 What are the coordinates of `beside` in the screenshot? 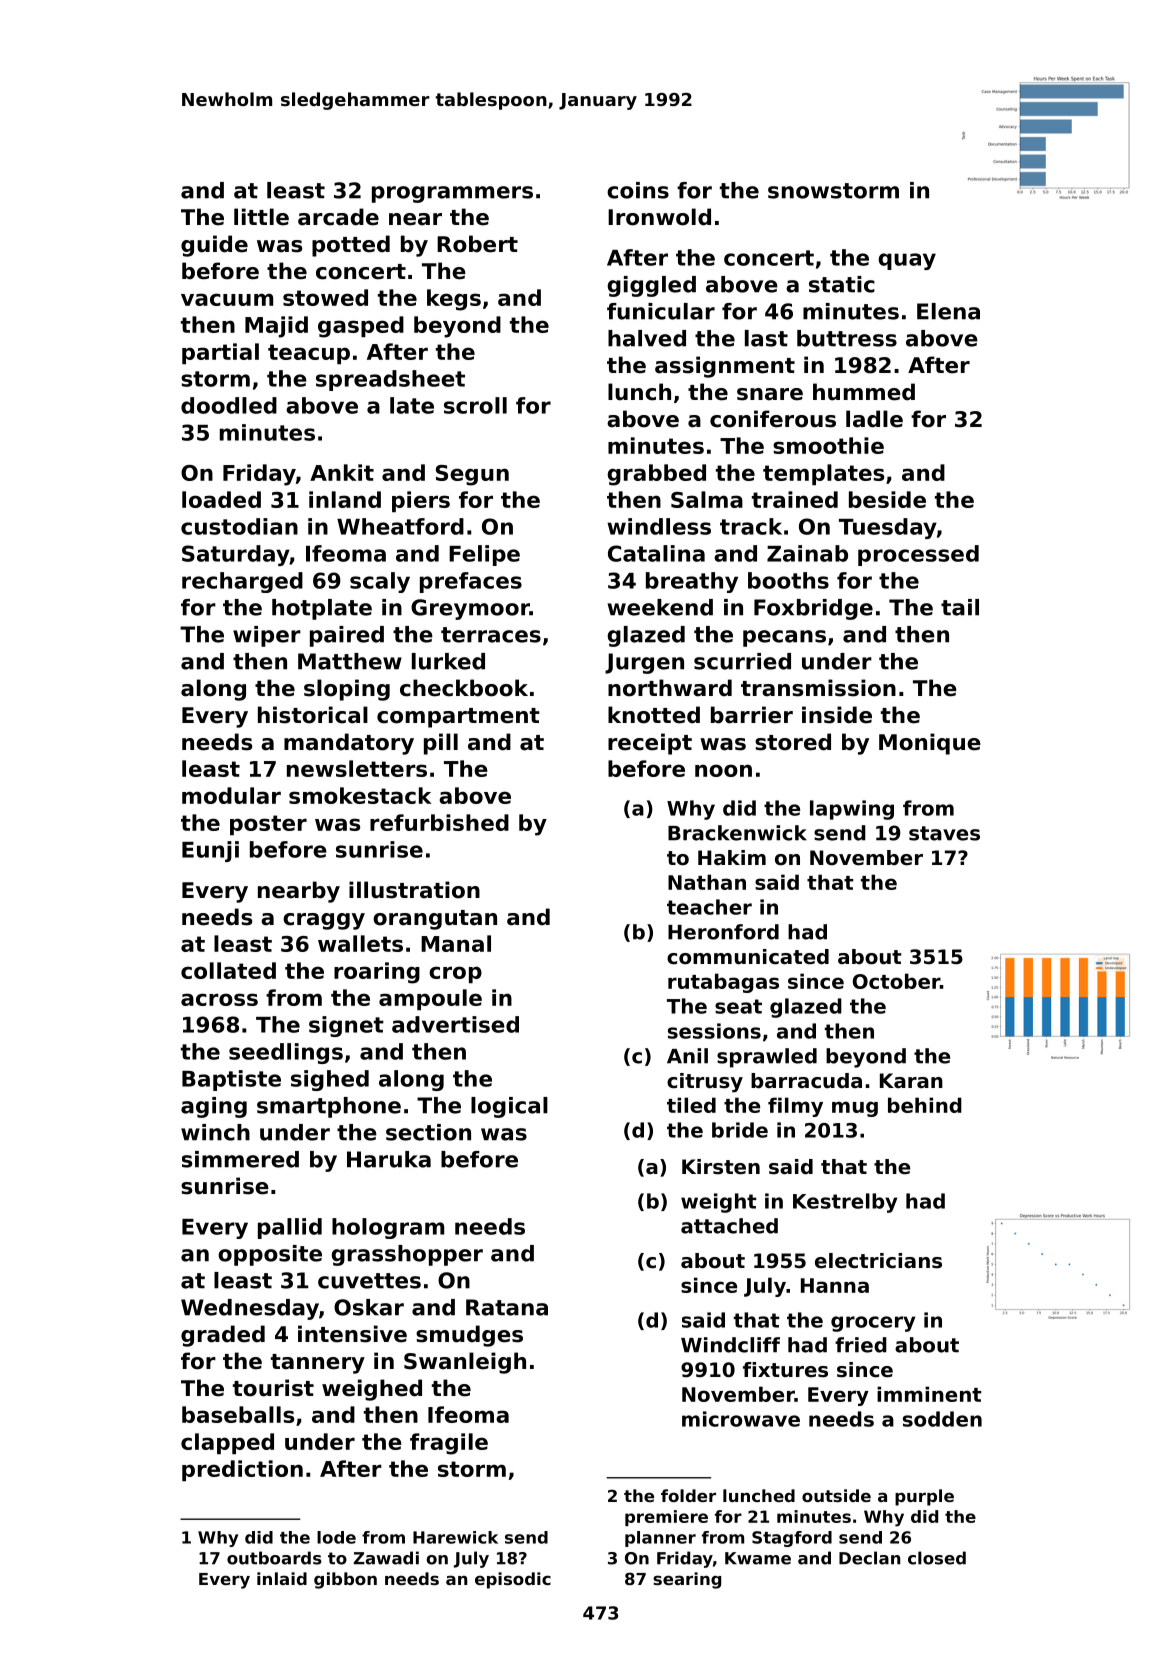 It's located at (887, 499).
